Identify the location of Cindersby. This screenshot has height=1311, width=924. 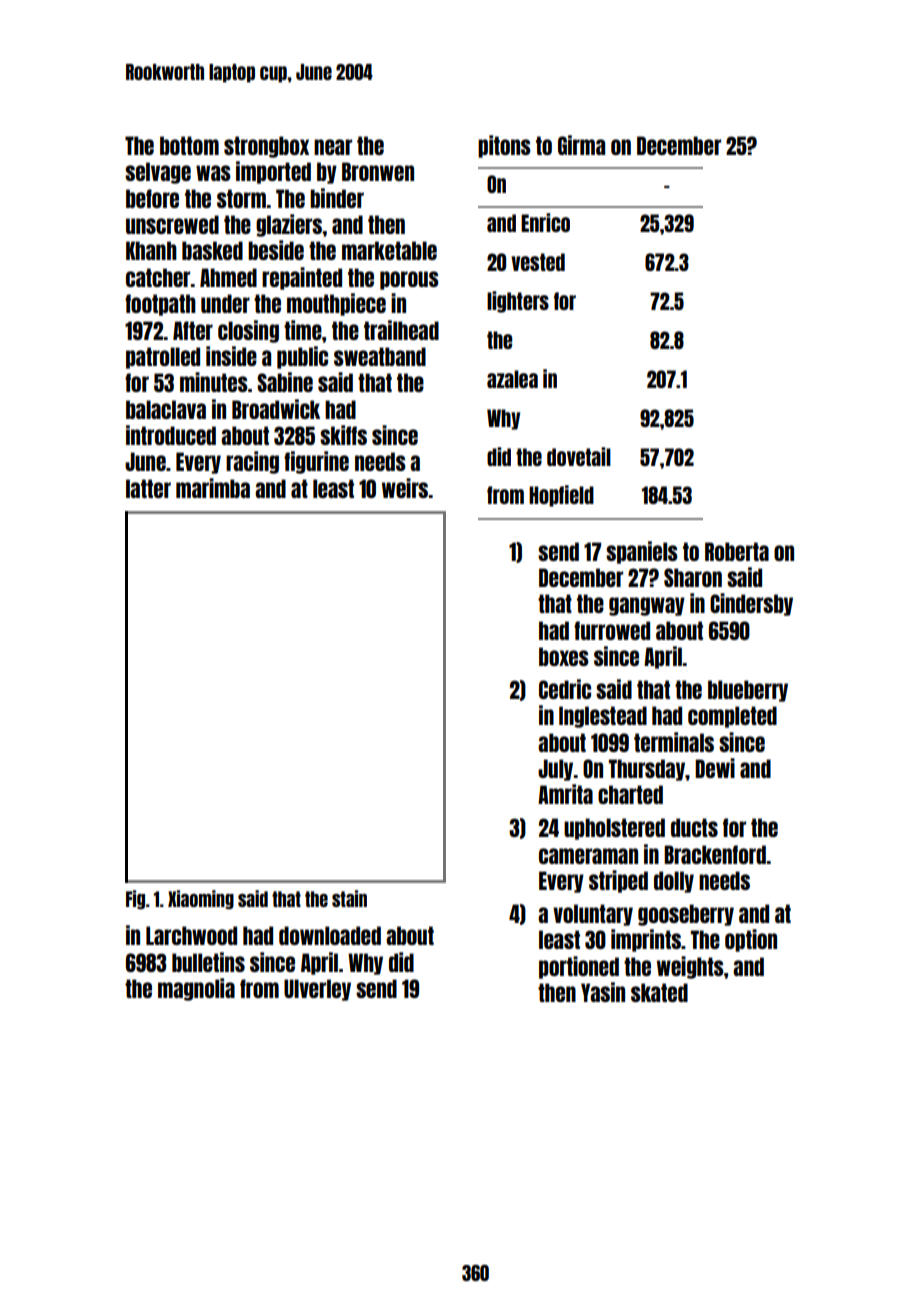
(751, 604).
